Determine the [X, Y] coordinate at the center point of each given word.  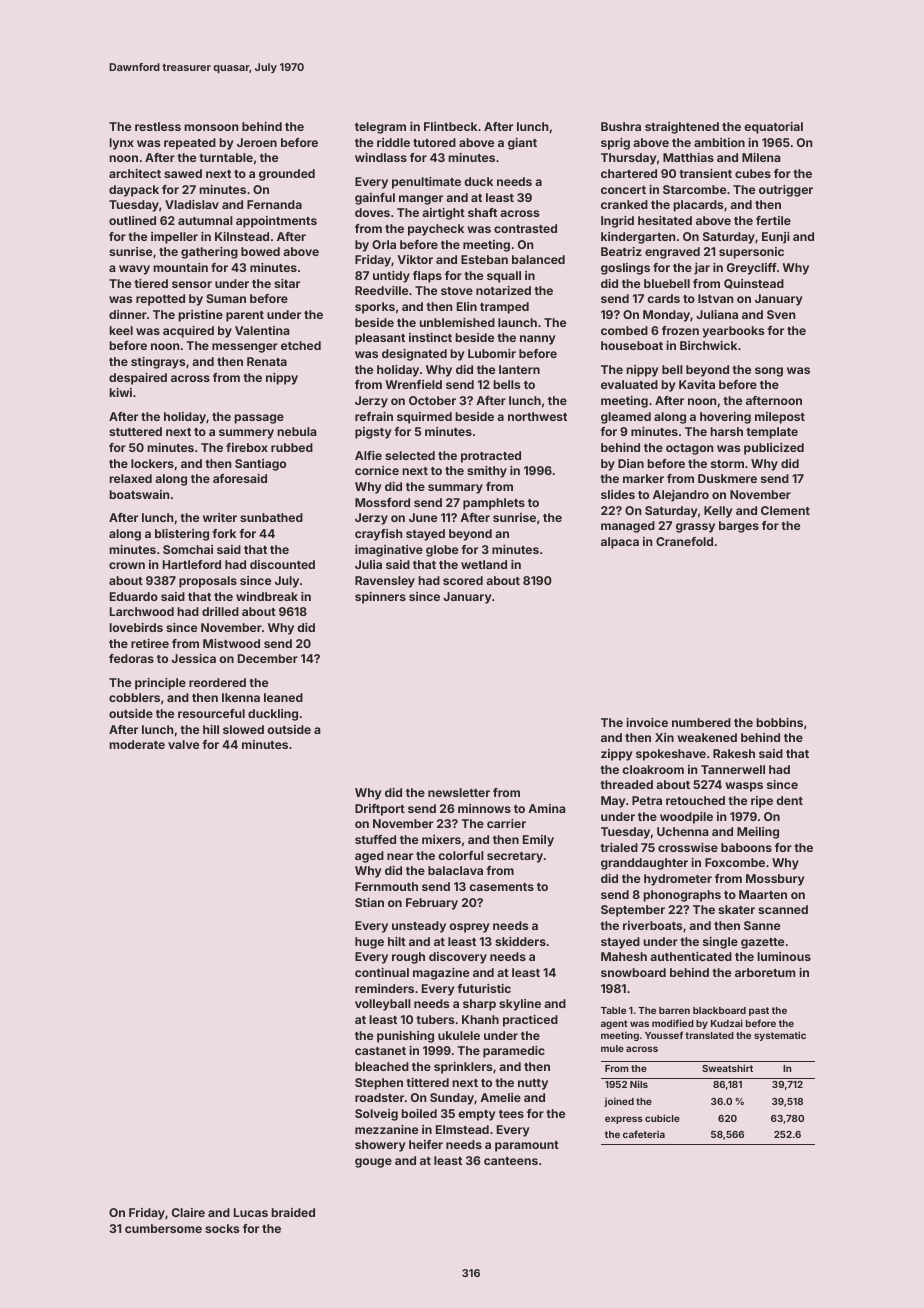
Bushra [621, 126]
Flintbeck [450, 126]
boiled [419, 1113]
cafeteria [644, 1134]
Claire [188, 1212]
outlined [132, 220]
